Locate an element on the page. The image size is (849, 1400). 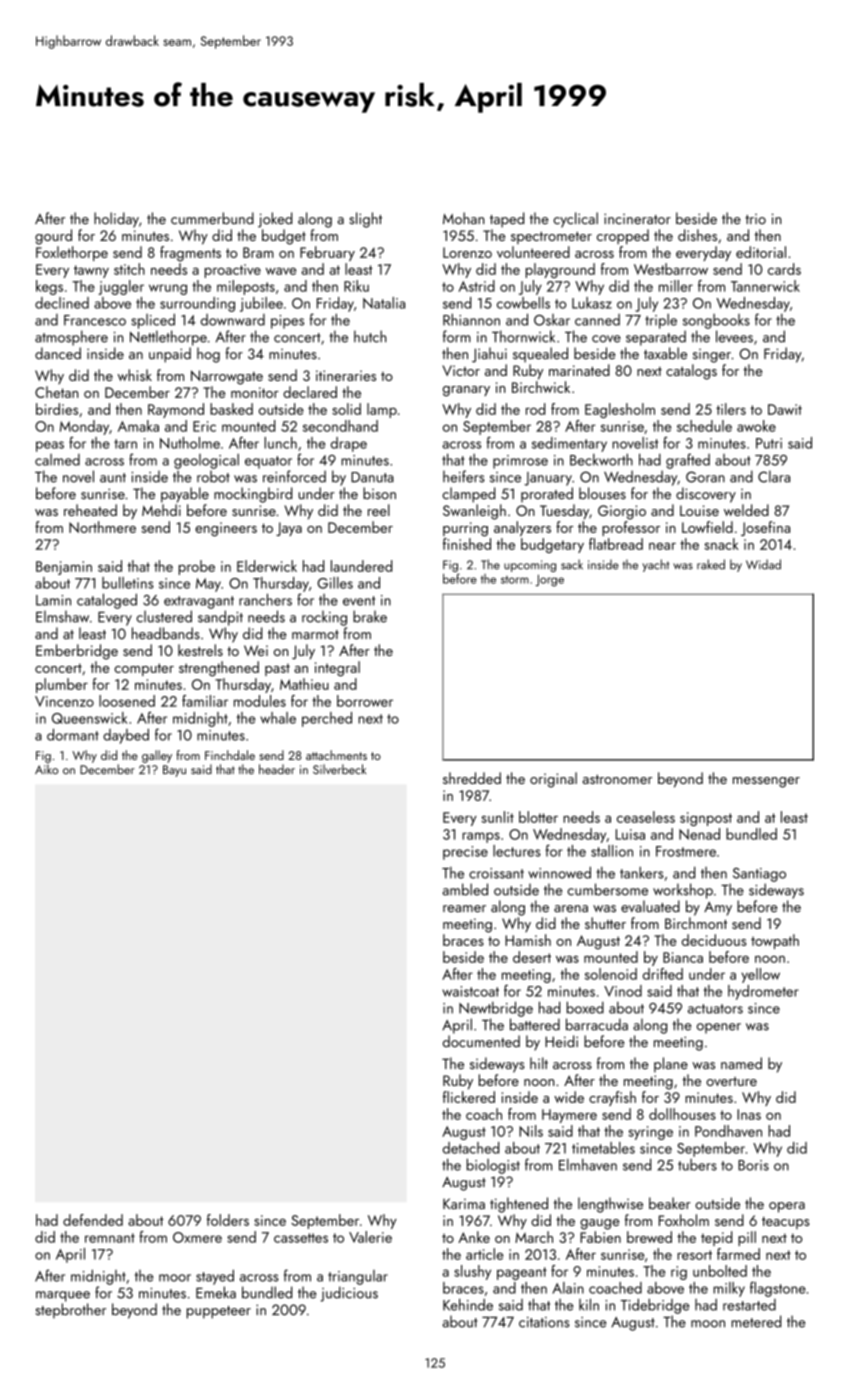
holiday is located at coordinates (116, 220).
